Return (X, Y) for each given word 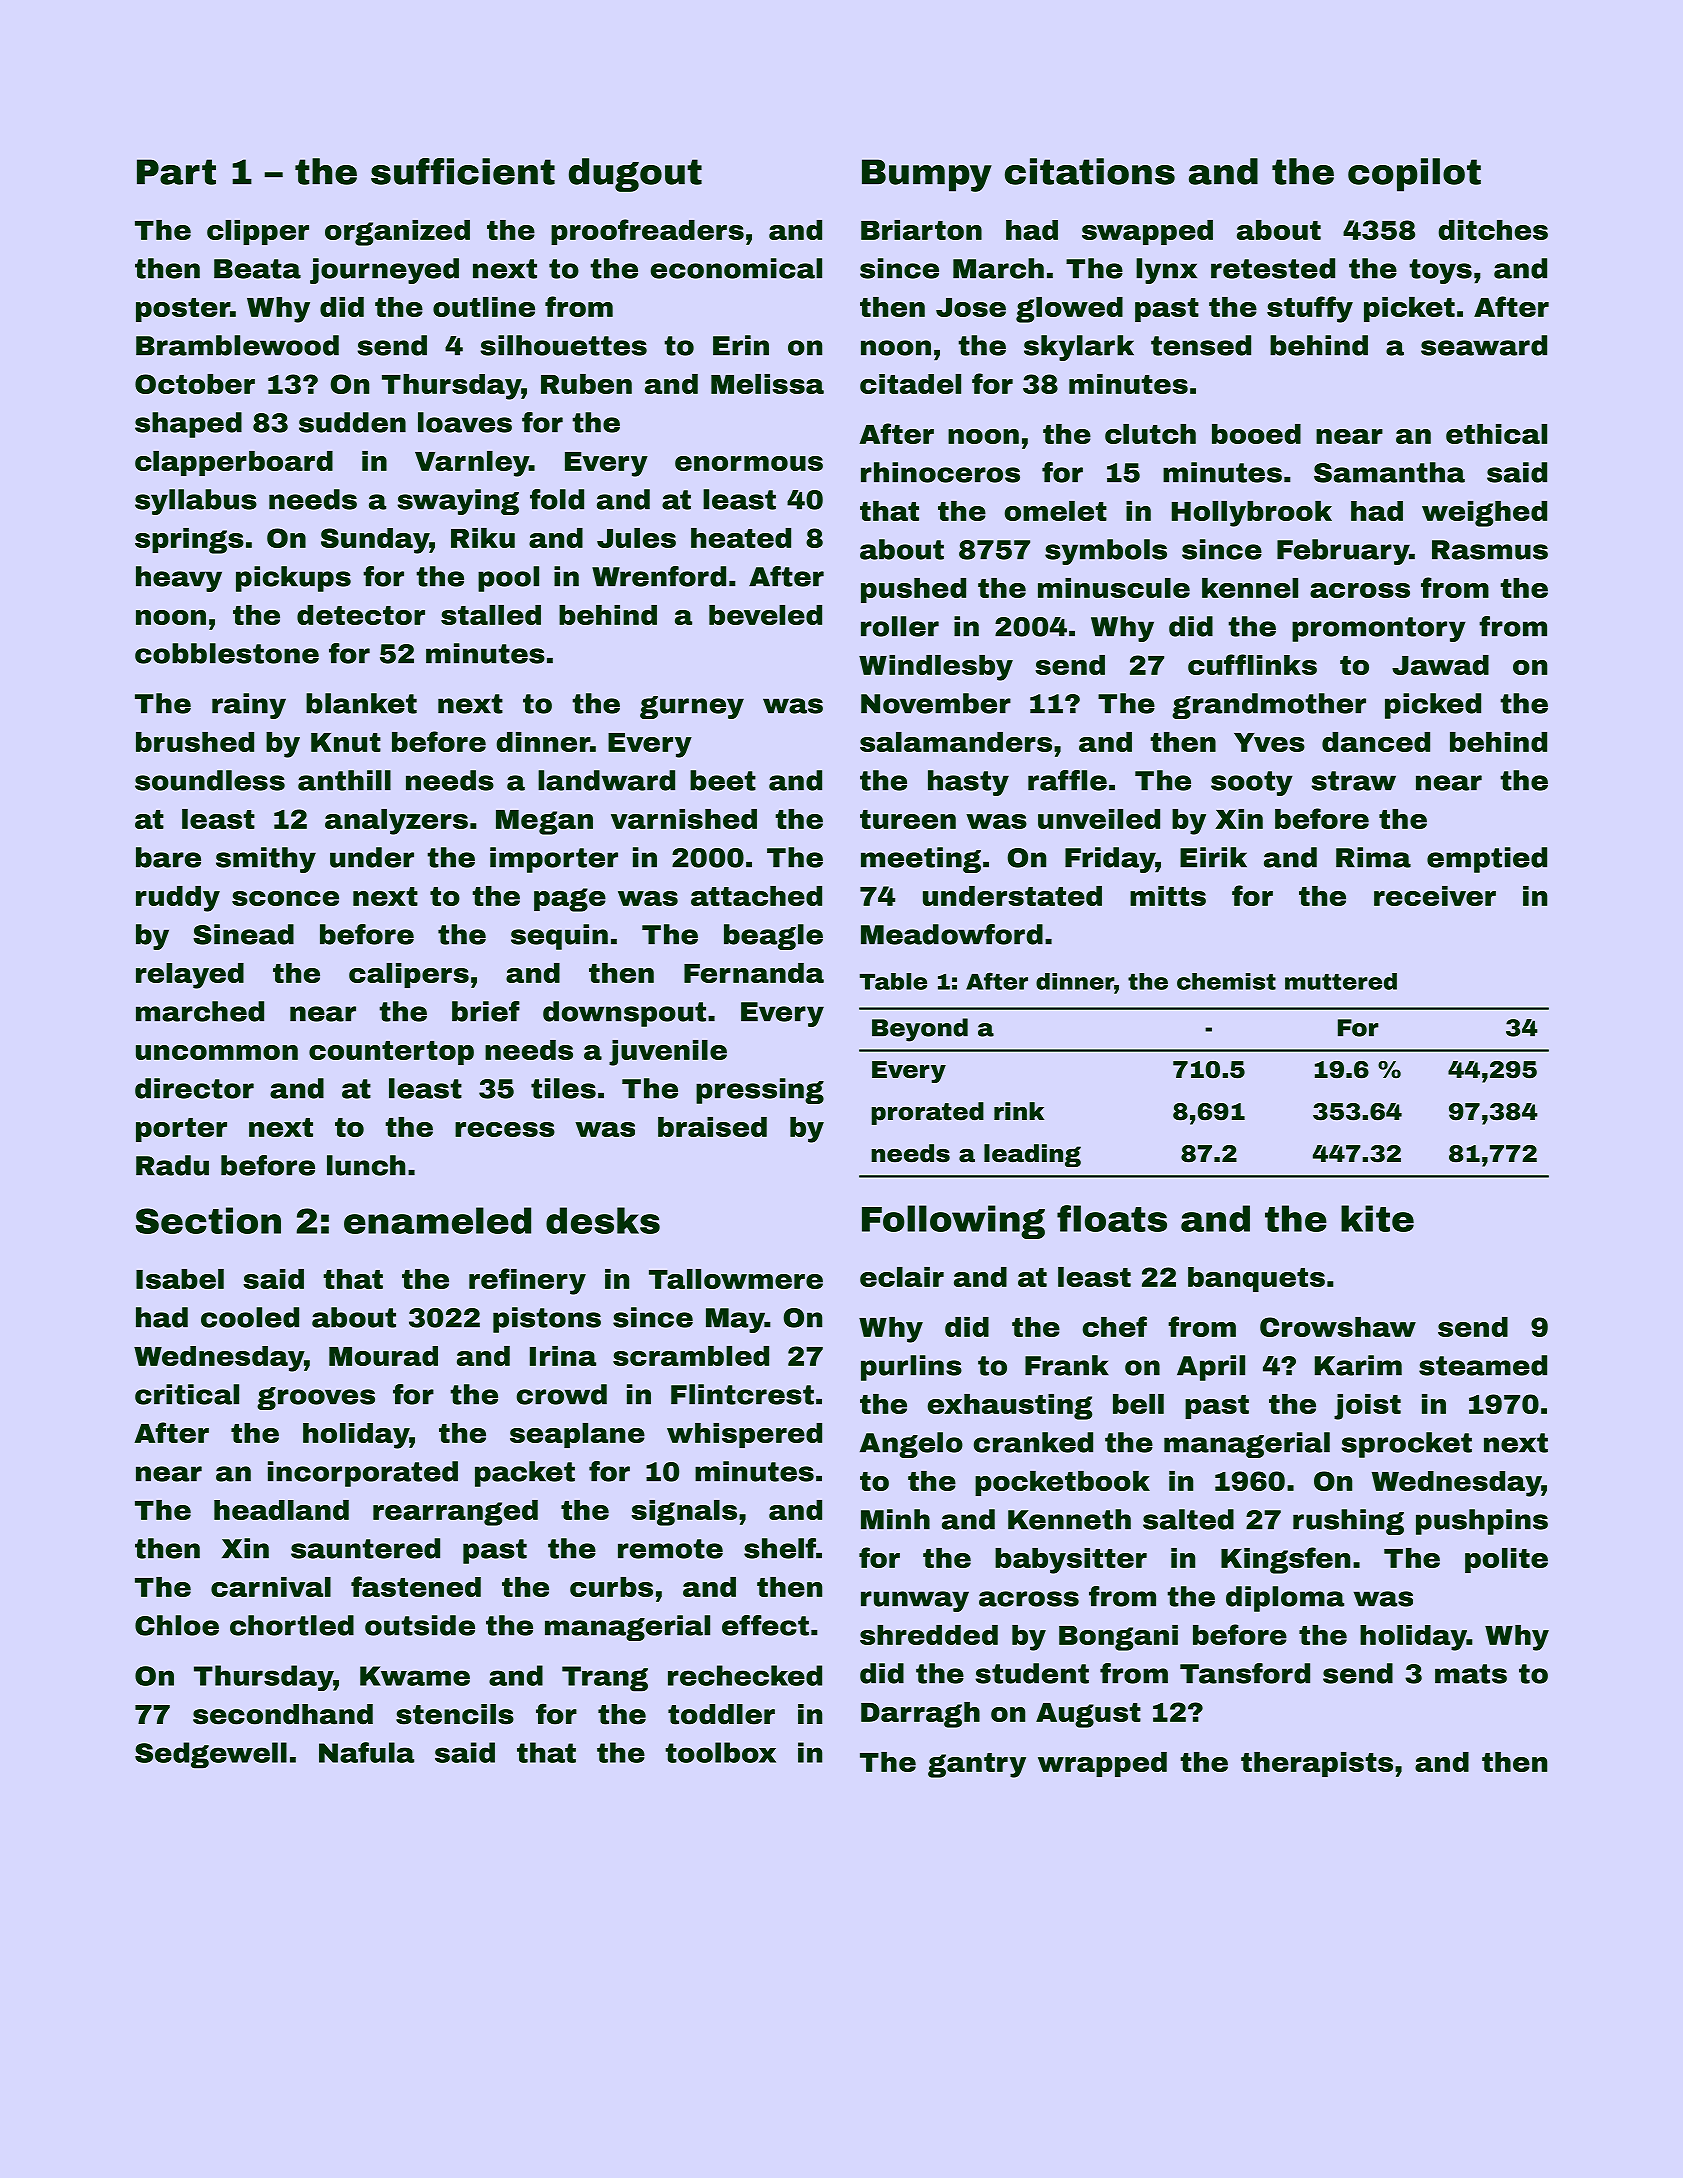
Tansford (1245, 1673)
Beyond (920, 1030)
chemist (1226, 981)
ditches (1493, 230)
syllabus (196, 502)
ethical (1496, 434)
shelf (780, 1548)
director (194, 1088)
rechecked (745, 1675)
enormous (749, 463)
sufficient (463, 171)
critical (187, 1394)
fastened (416, 1586)
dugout (635, 175)
